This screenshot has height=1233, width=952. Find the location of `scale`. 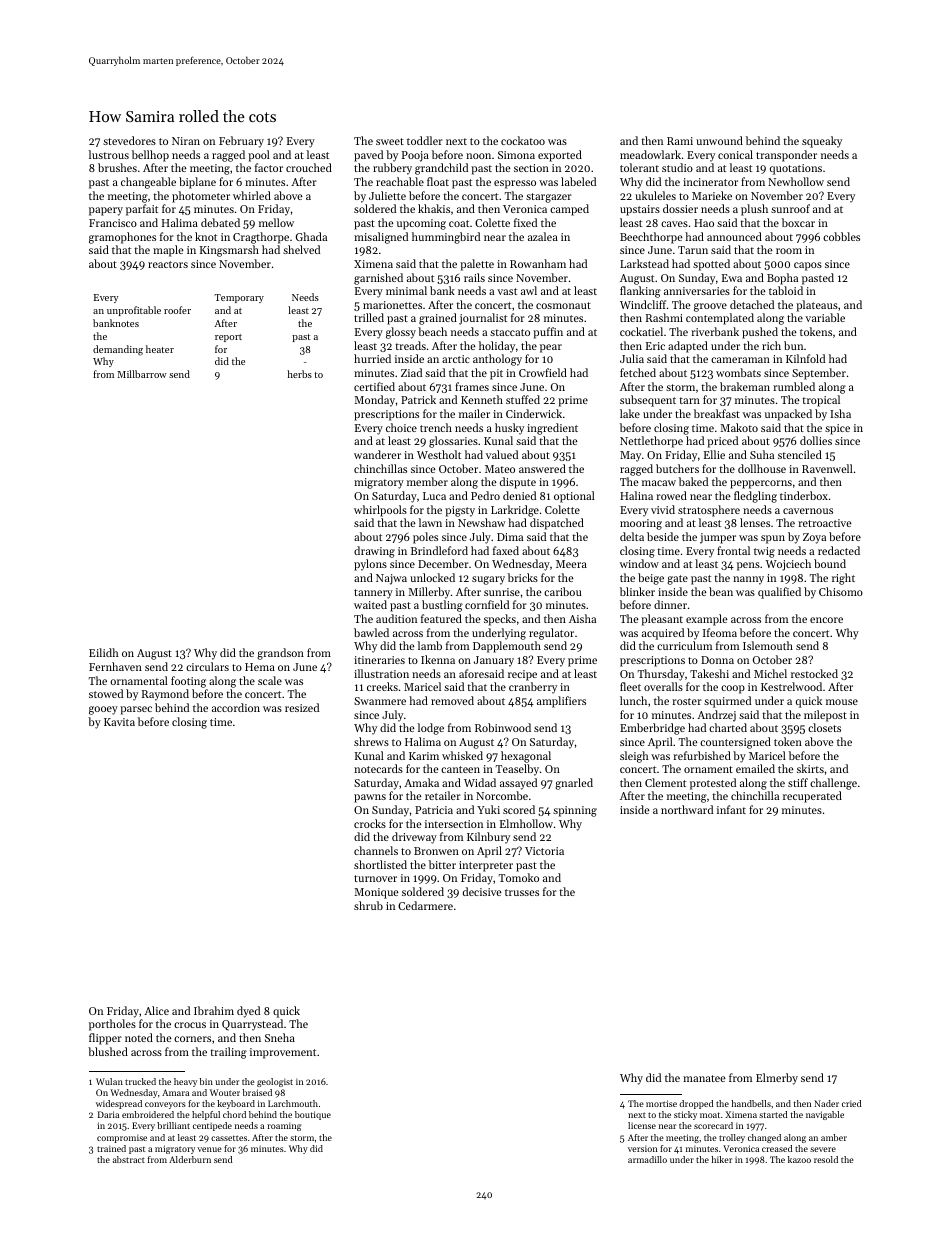

scale is located at coordinates (270, 680).
